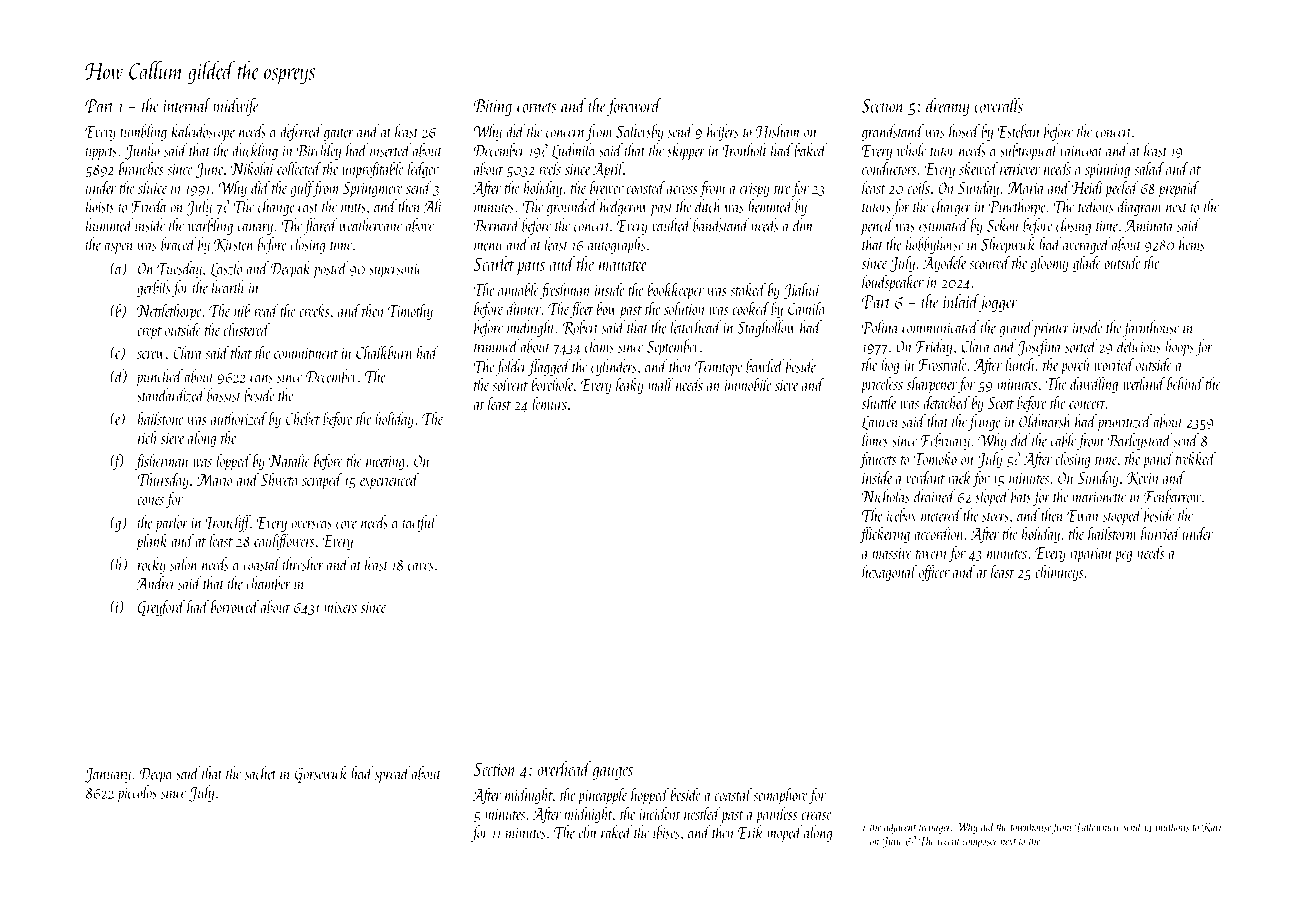 The width and height of the screenshot is (1308, 924). What do you see at coordinates (785, 833) in the screenshot?
I see `moped` at bounding box center [785, 833].
